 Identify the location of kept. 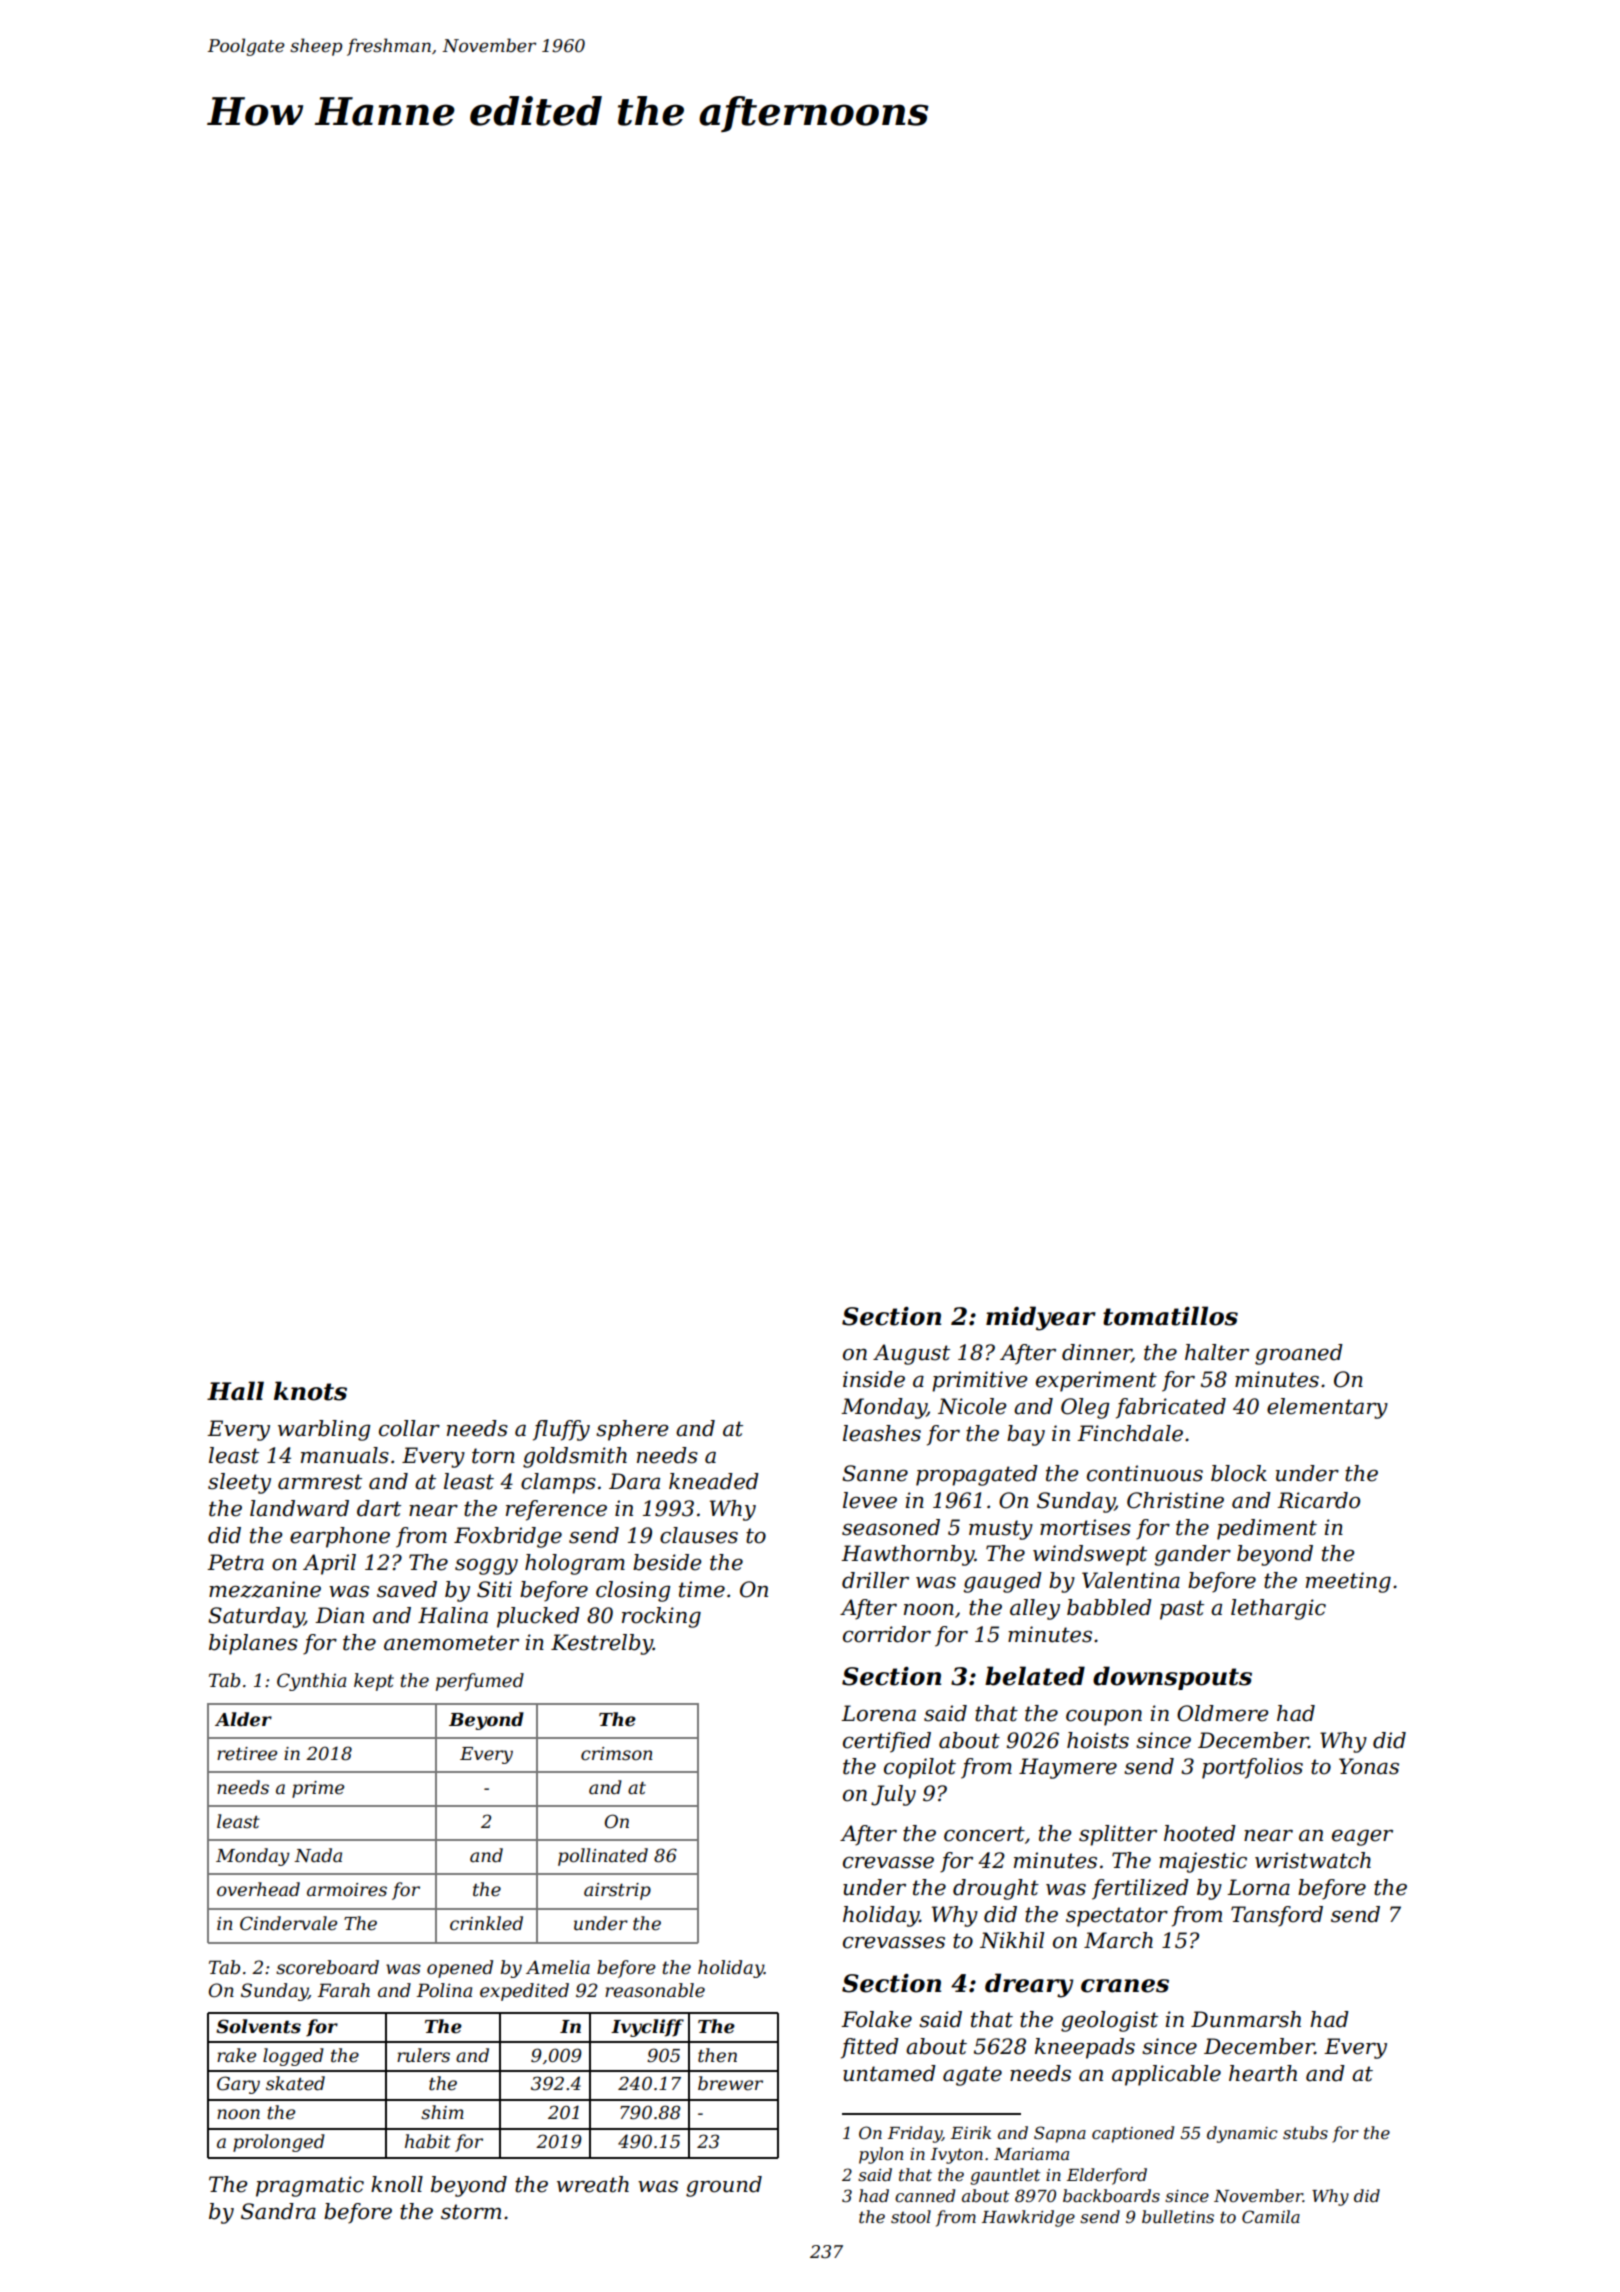
(374, 1682).
